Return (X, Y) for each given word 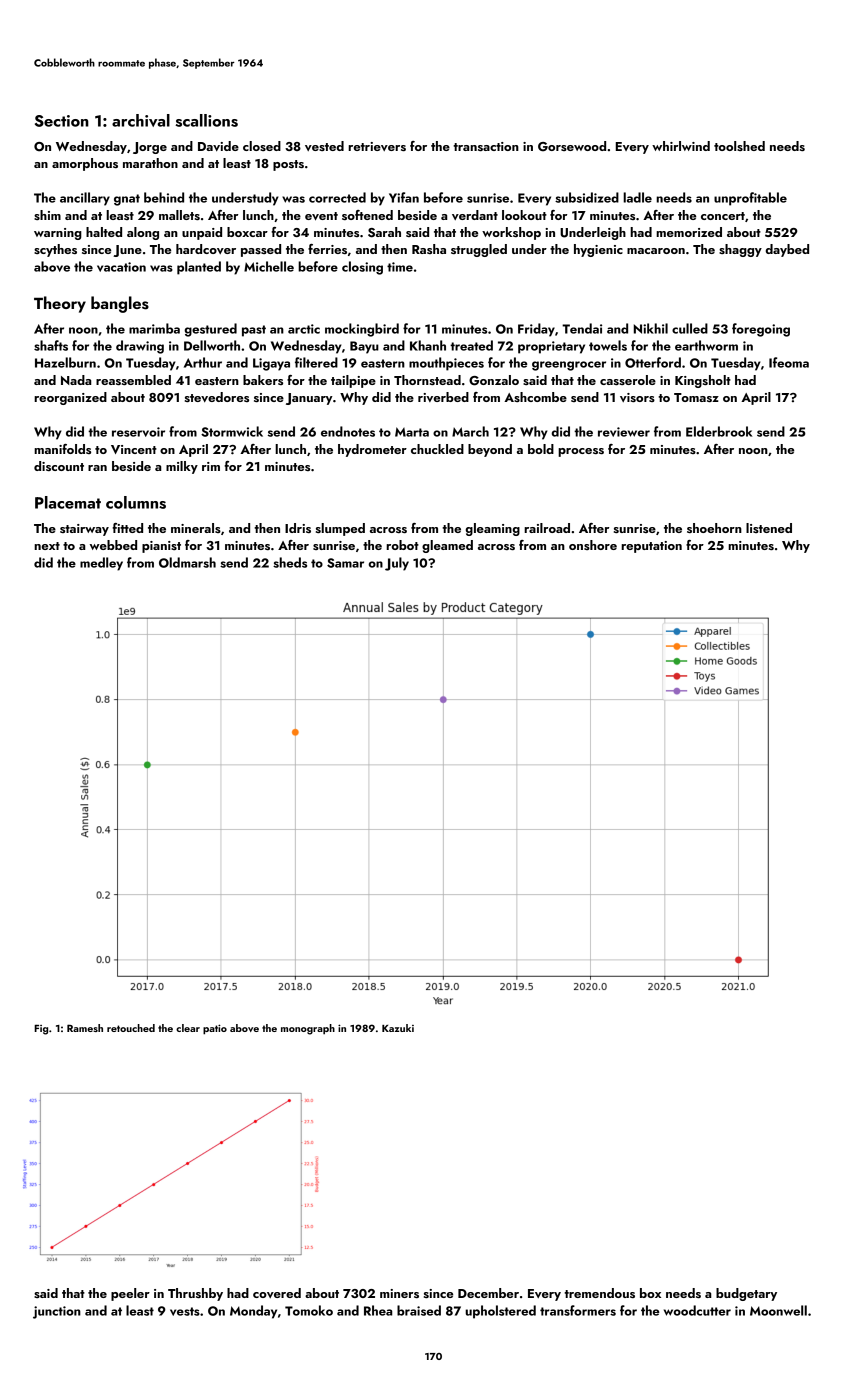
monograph (308, 1029)
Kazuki (398, 1028)
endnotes (348, 431)
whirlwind (681, 146)
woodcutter (697, 1310)
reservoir (138, 432)
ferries (327, 249)
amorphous (85, 164)
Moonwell (778, 1310)
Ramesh (85, 1028)
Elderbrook (719, 431)
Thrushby (195, 1294)
